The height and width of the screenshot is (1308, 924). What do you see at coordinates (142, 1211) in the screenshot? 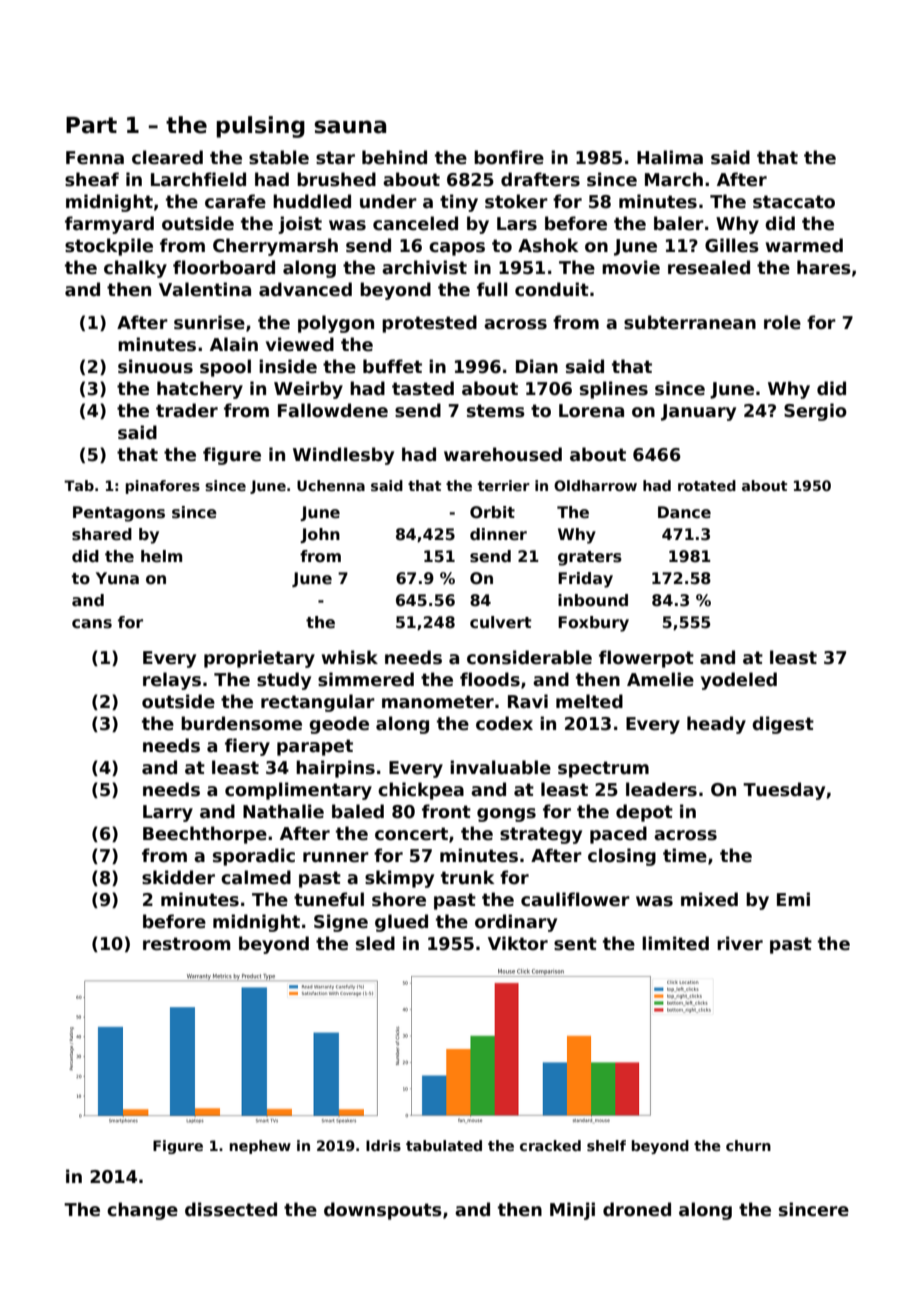
I see `change` at bounding box center [142, 1211].
